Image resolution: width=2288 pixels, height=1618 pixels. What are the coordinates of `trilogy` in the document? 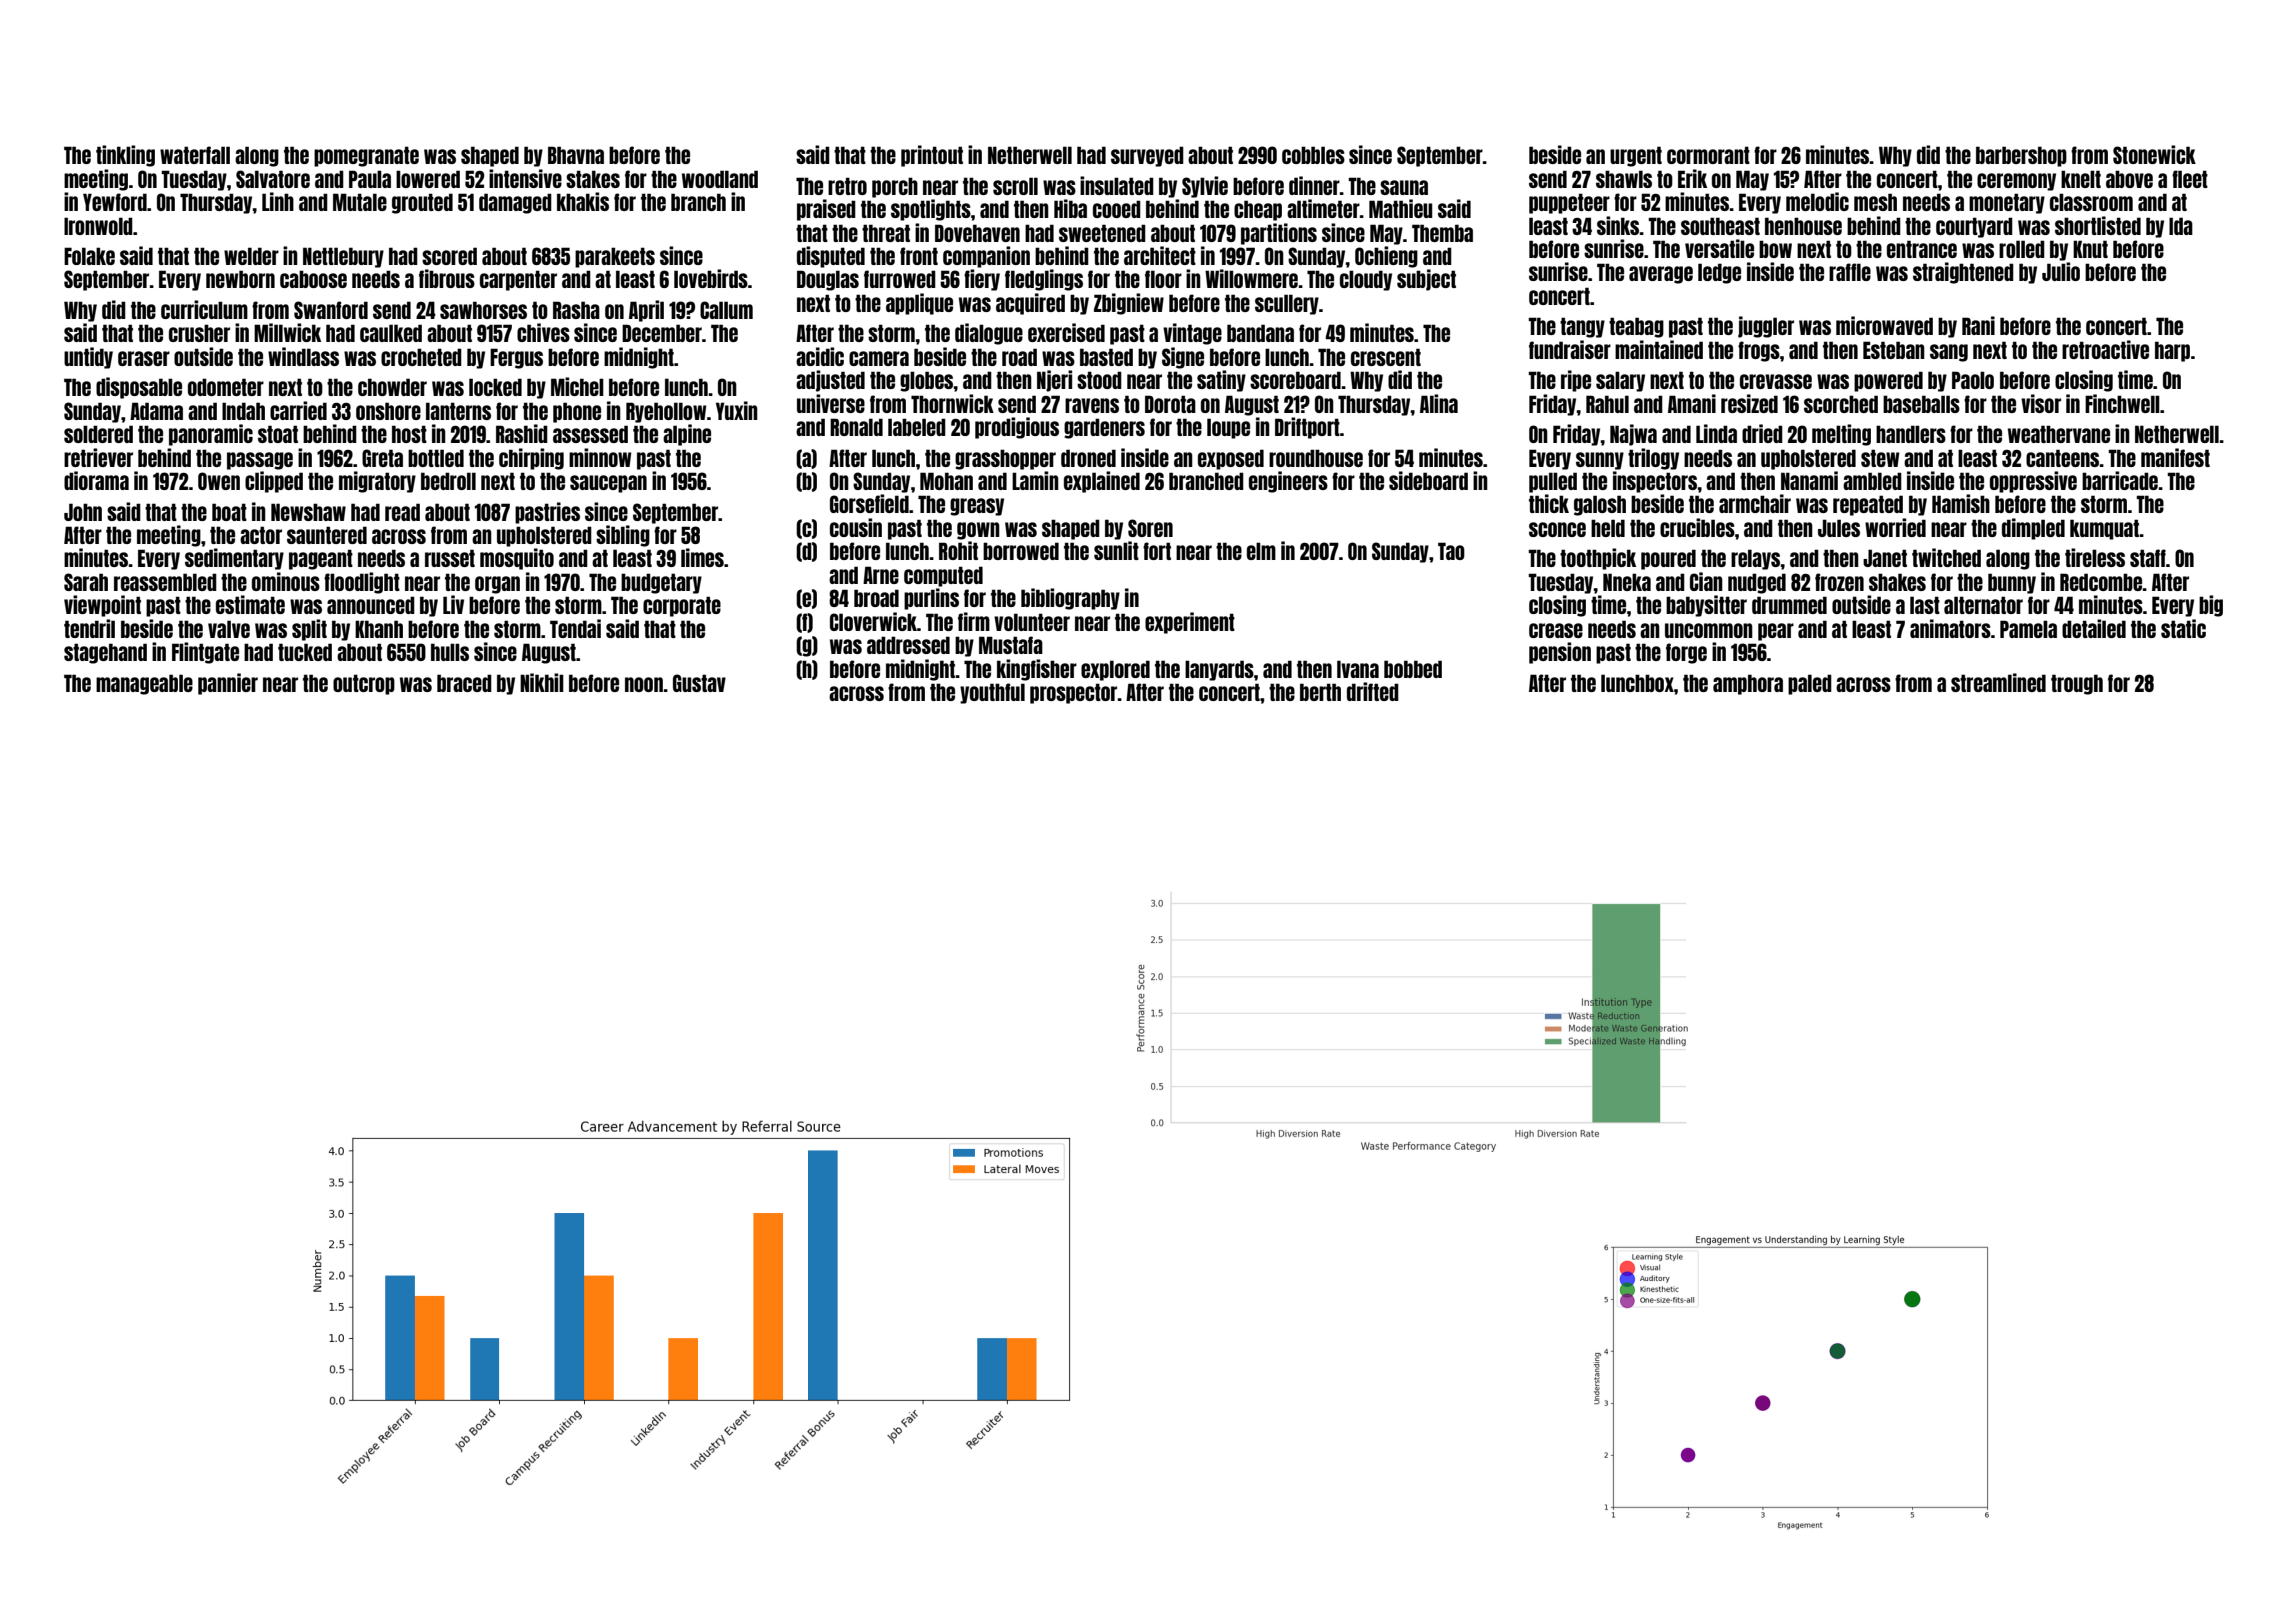 It's located at (1653, 459).
